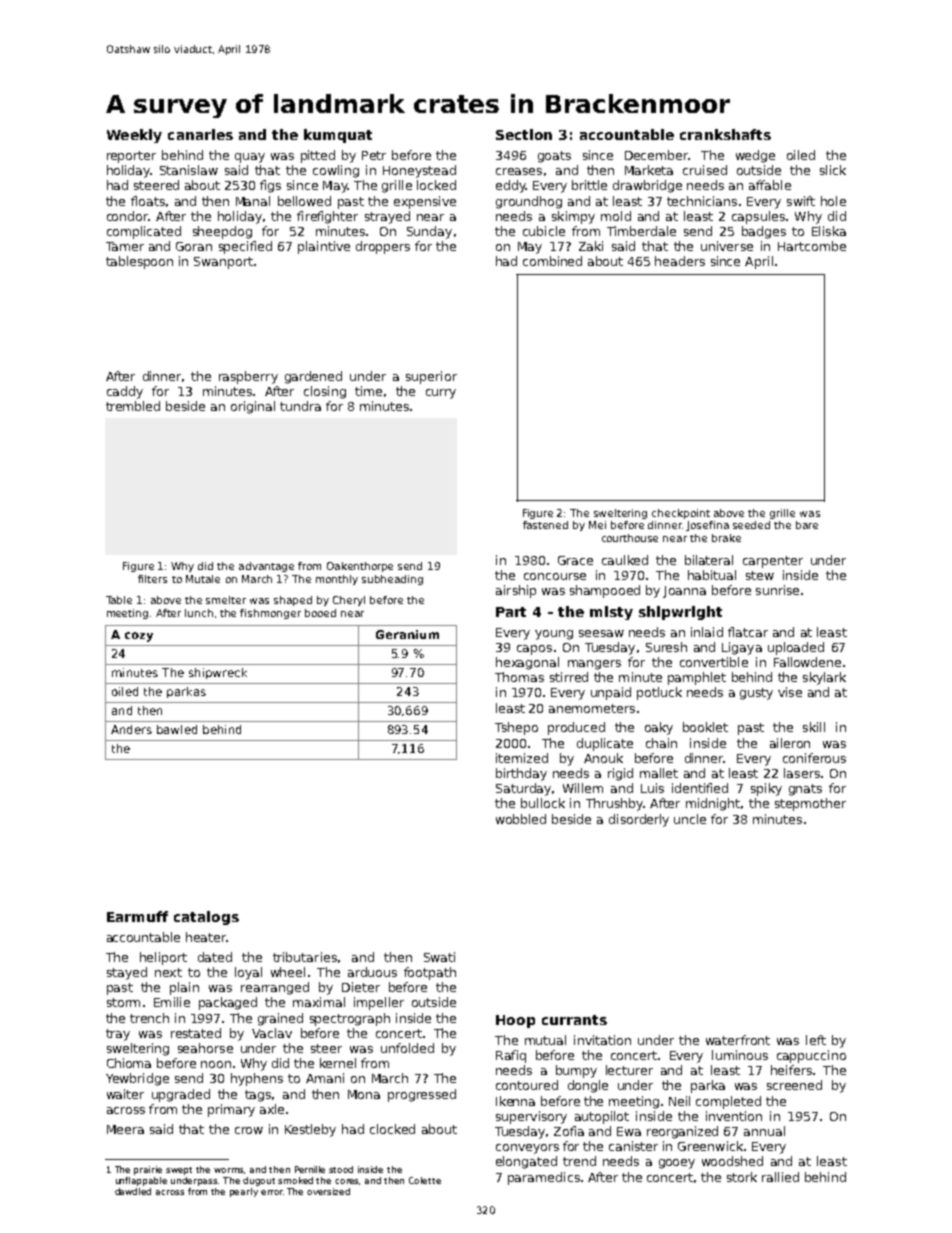  What do you see at coordinates (206, 918) in the page?
I see `catalogs` at bounding box center [206, 918].
